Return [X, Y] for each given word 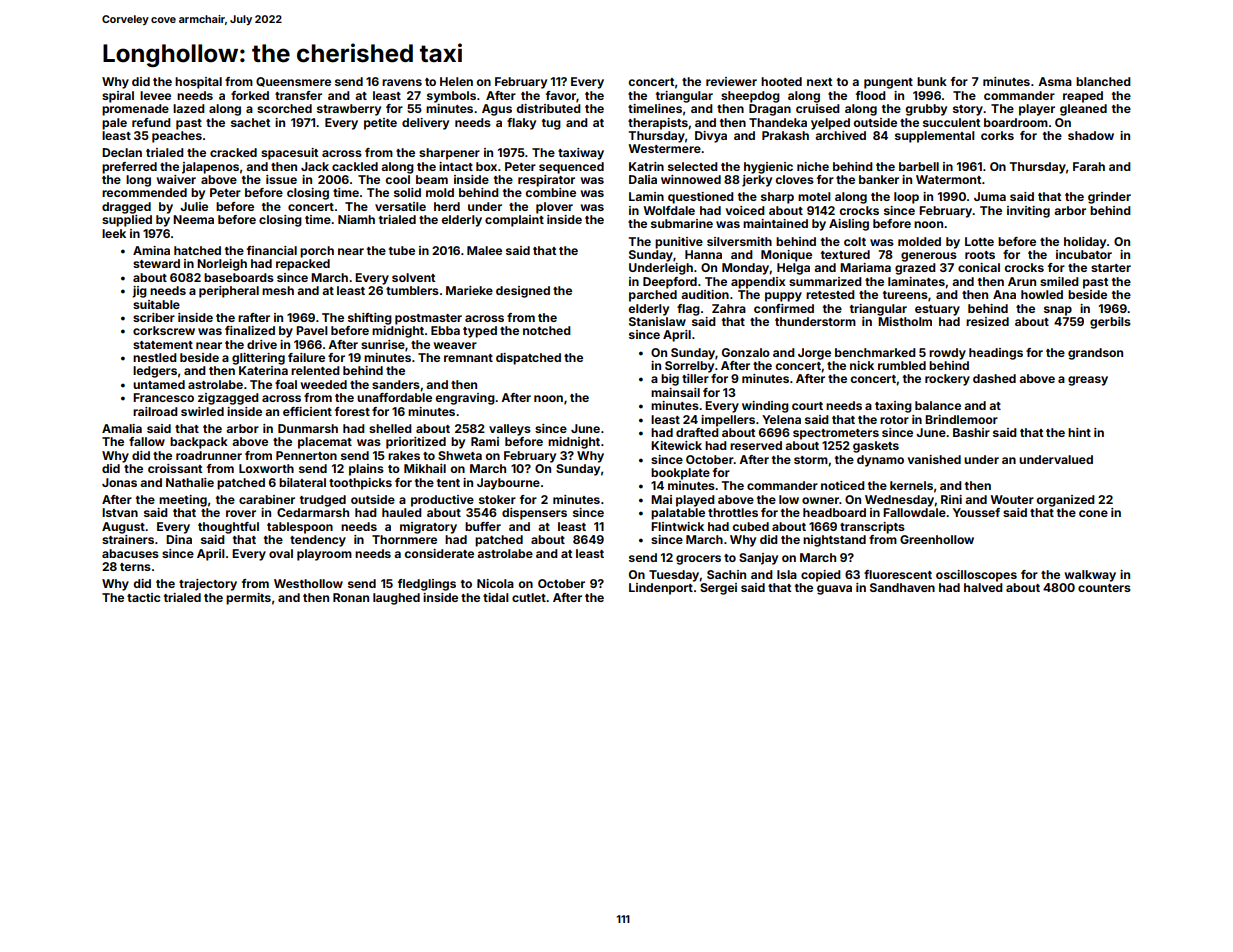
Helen [456, 81]
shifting [370, 319]
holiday [1085, 243]
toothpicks [360, 484]
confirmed [784, 308]
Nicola [495, 583]
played [695, 501]
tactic [143, 597]
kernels [911, 485]
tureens [905, 295]
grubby [926, 110]
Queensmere [293, 82]
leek [114, 233]
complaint [514, 221]
